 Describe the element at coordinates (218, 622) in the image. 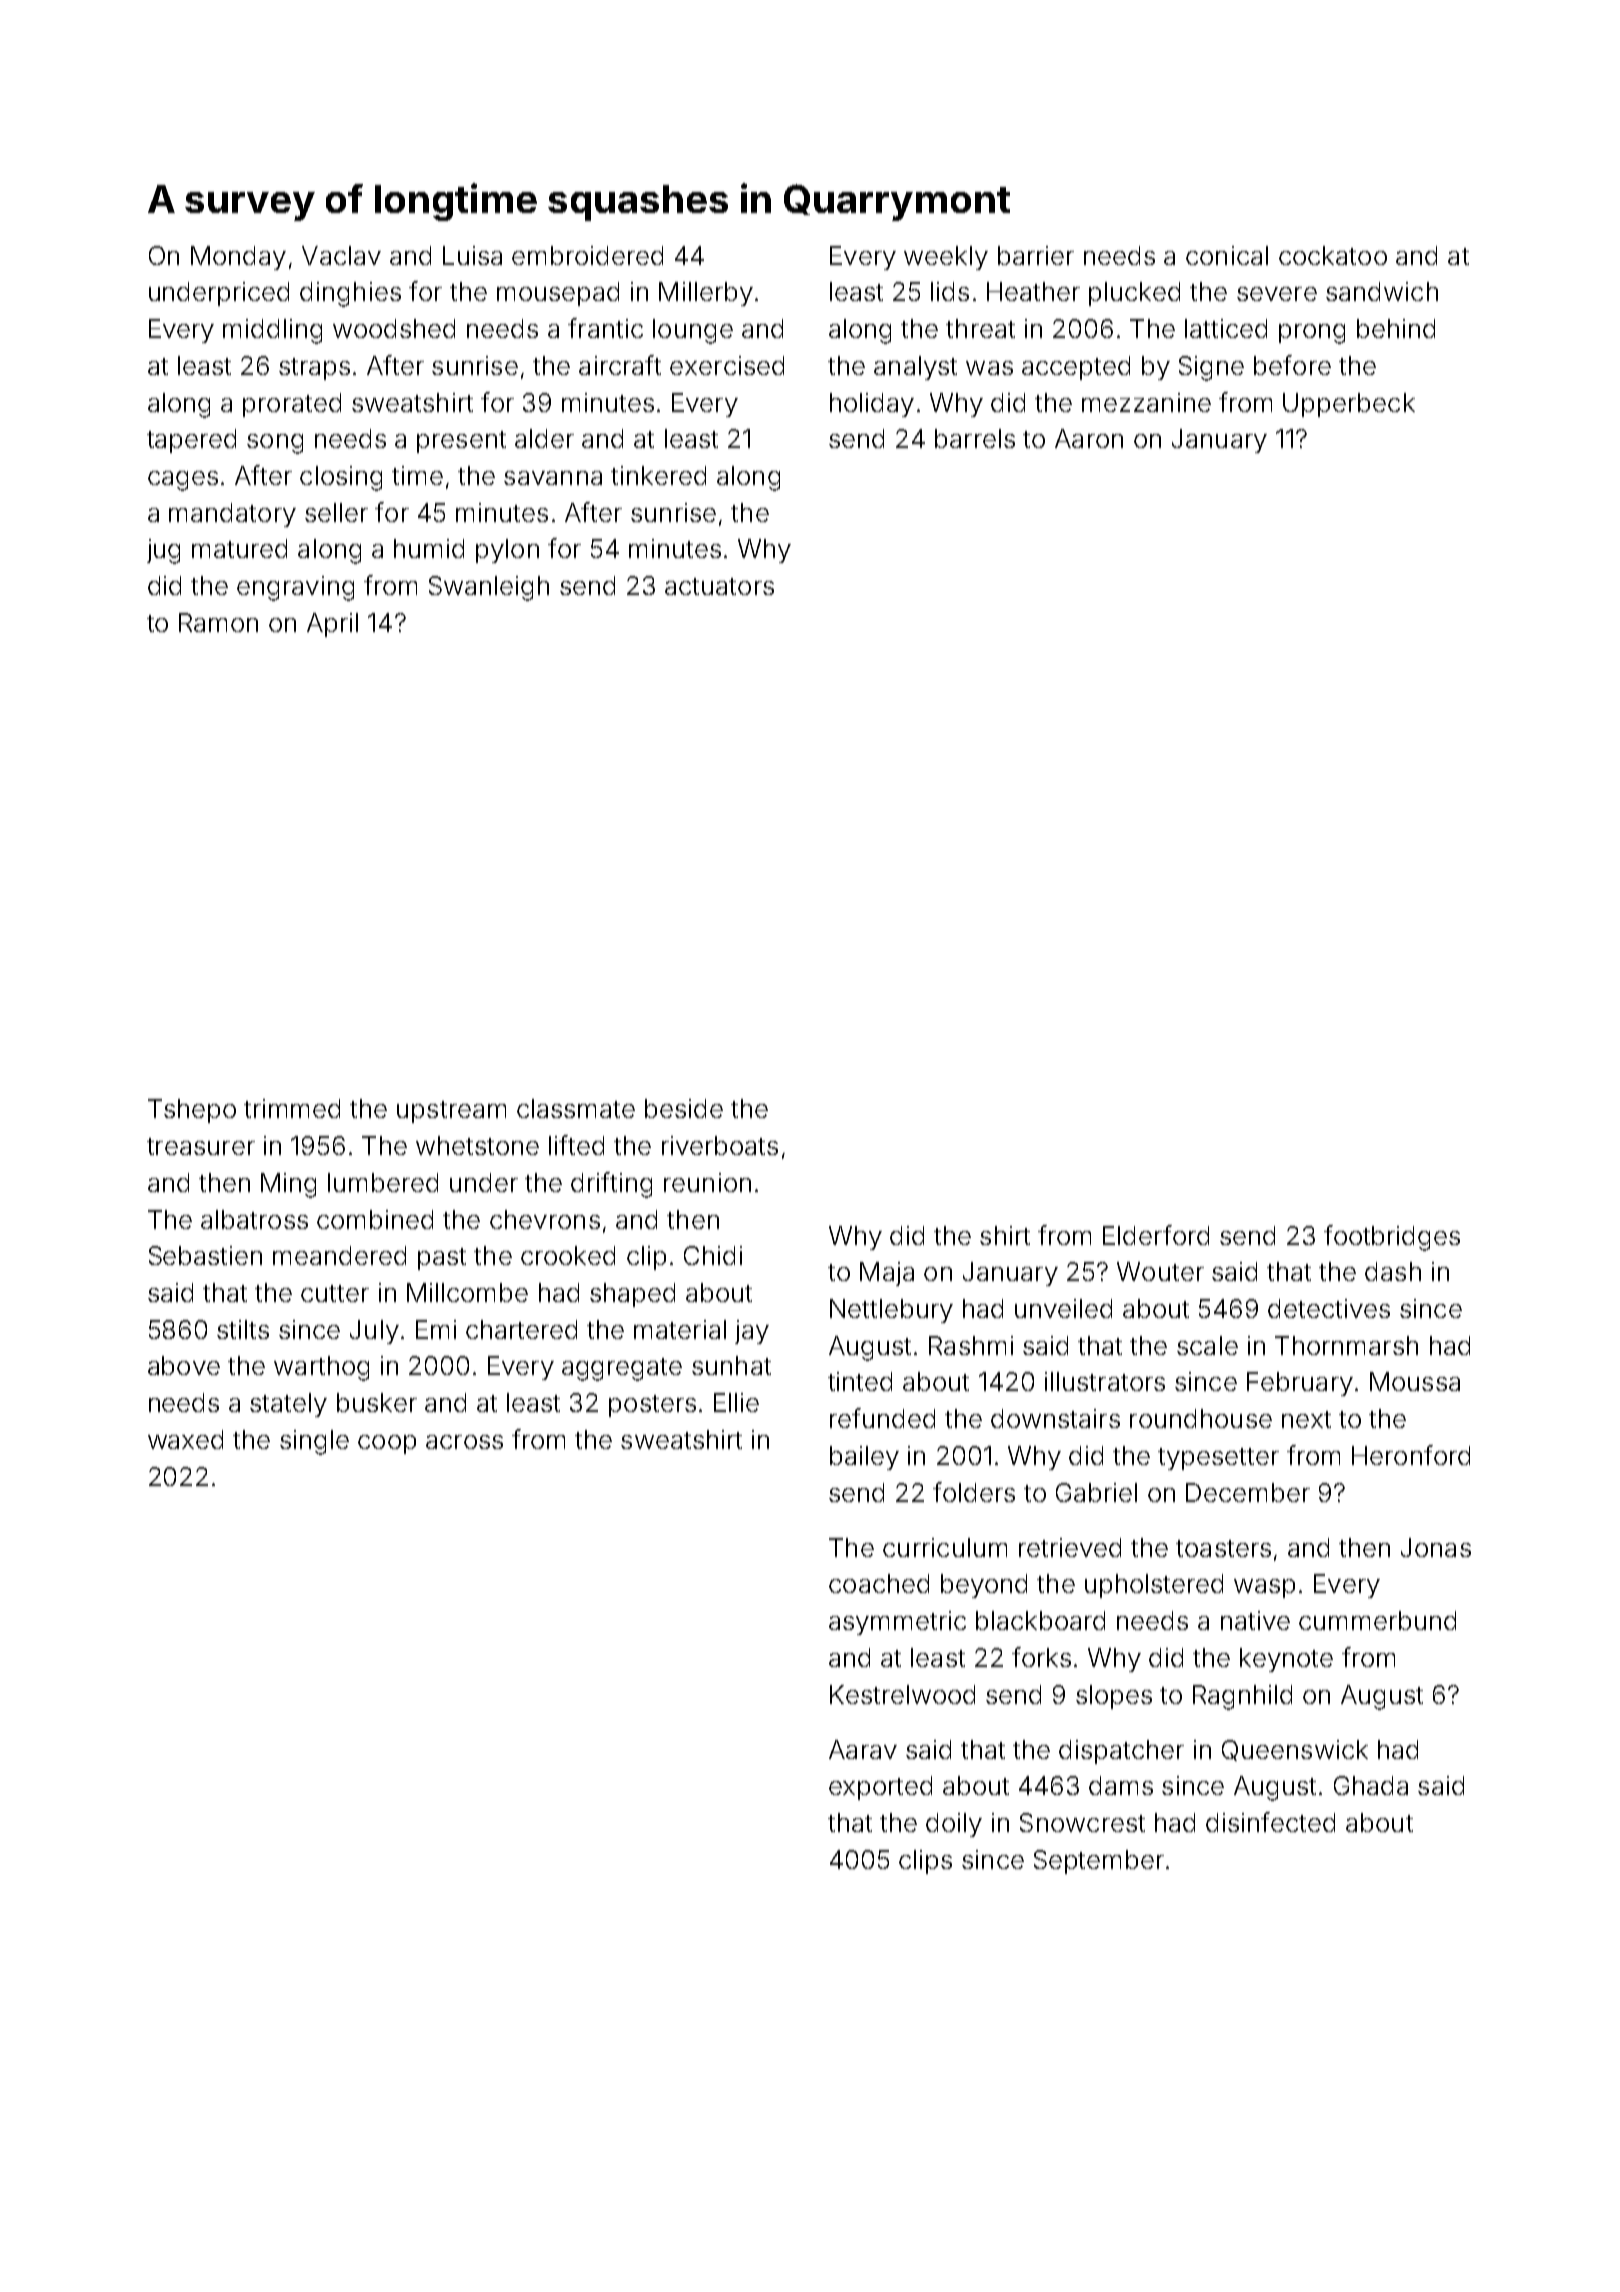

I see `Ramon` at that location.
